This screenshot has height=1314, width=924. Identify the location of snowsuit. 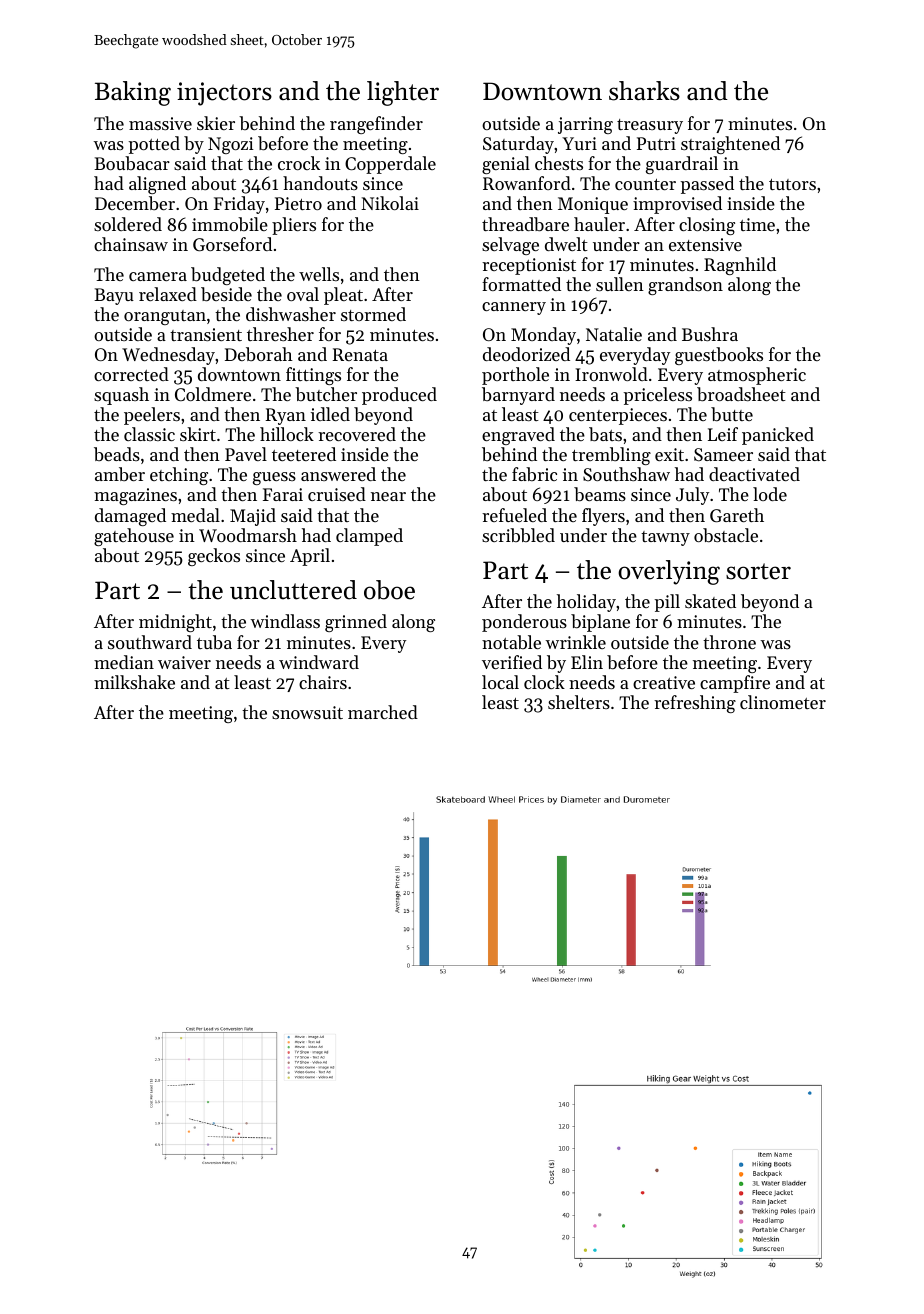
(307, 712).
